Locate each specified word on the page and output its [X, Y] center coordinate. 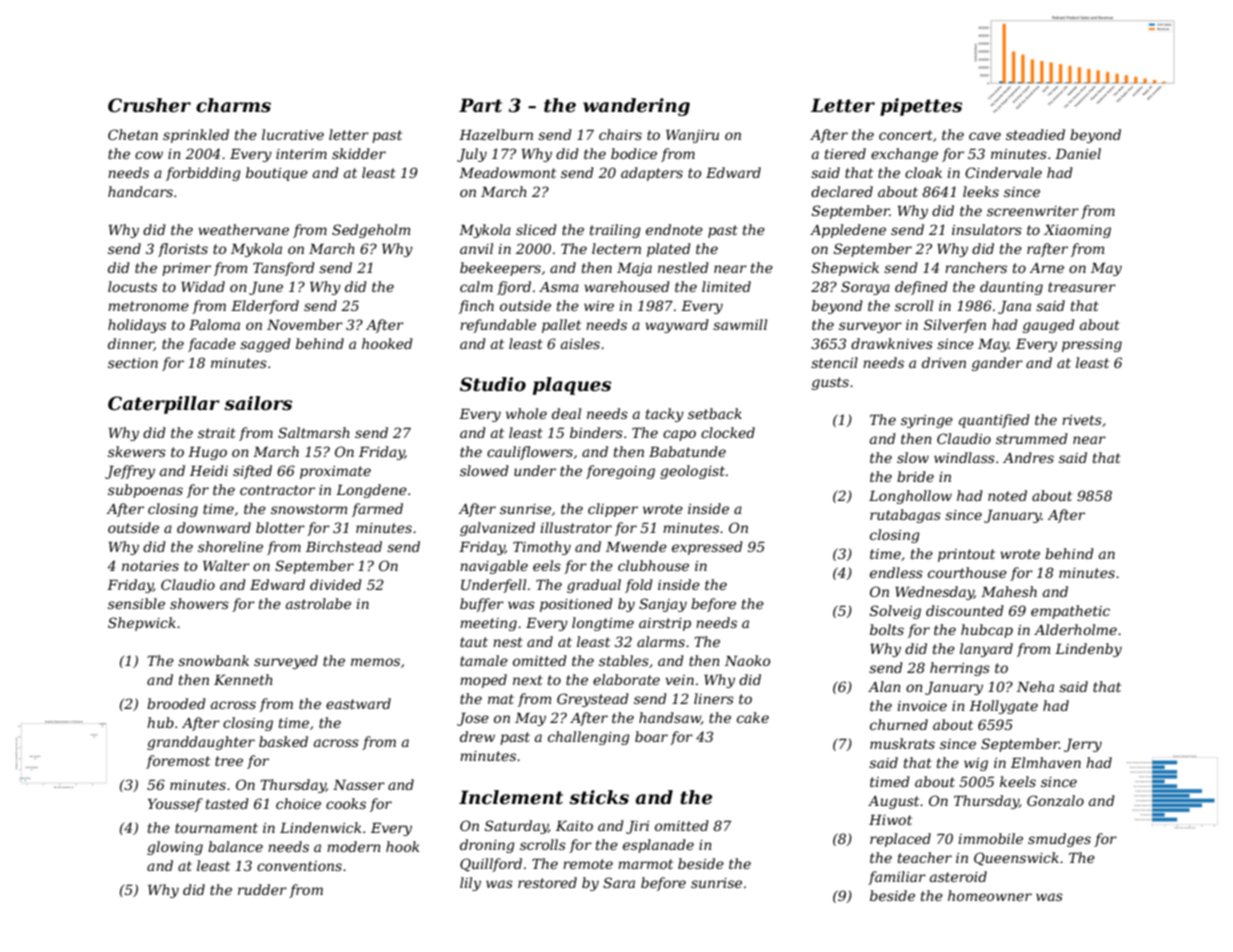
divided [336, 584]
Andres [1028, 457]
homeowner [990, 895]
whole [526, 413]
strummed [1032, 438]
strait [217, 433]
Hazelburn [496, 135]
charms [233, 105]
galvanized [497, 529]
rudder [262, 889]
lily [470, 884]
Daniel [1078, 153]
